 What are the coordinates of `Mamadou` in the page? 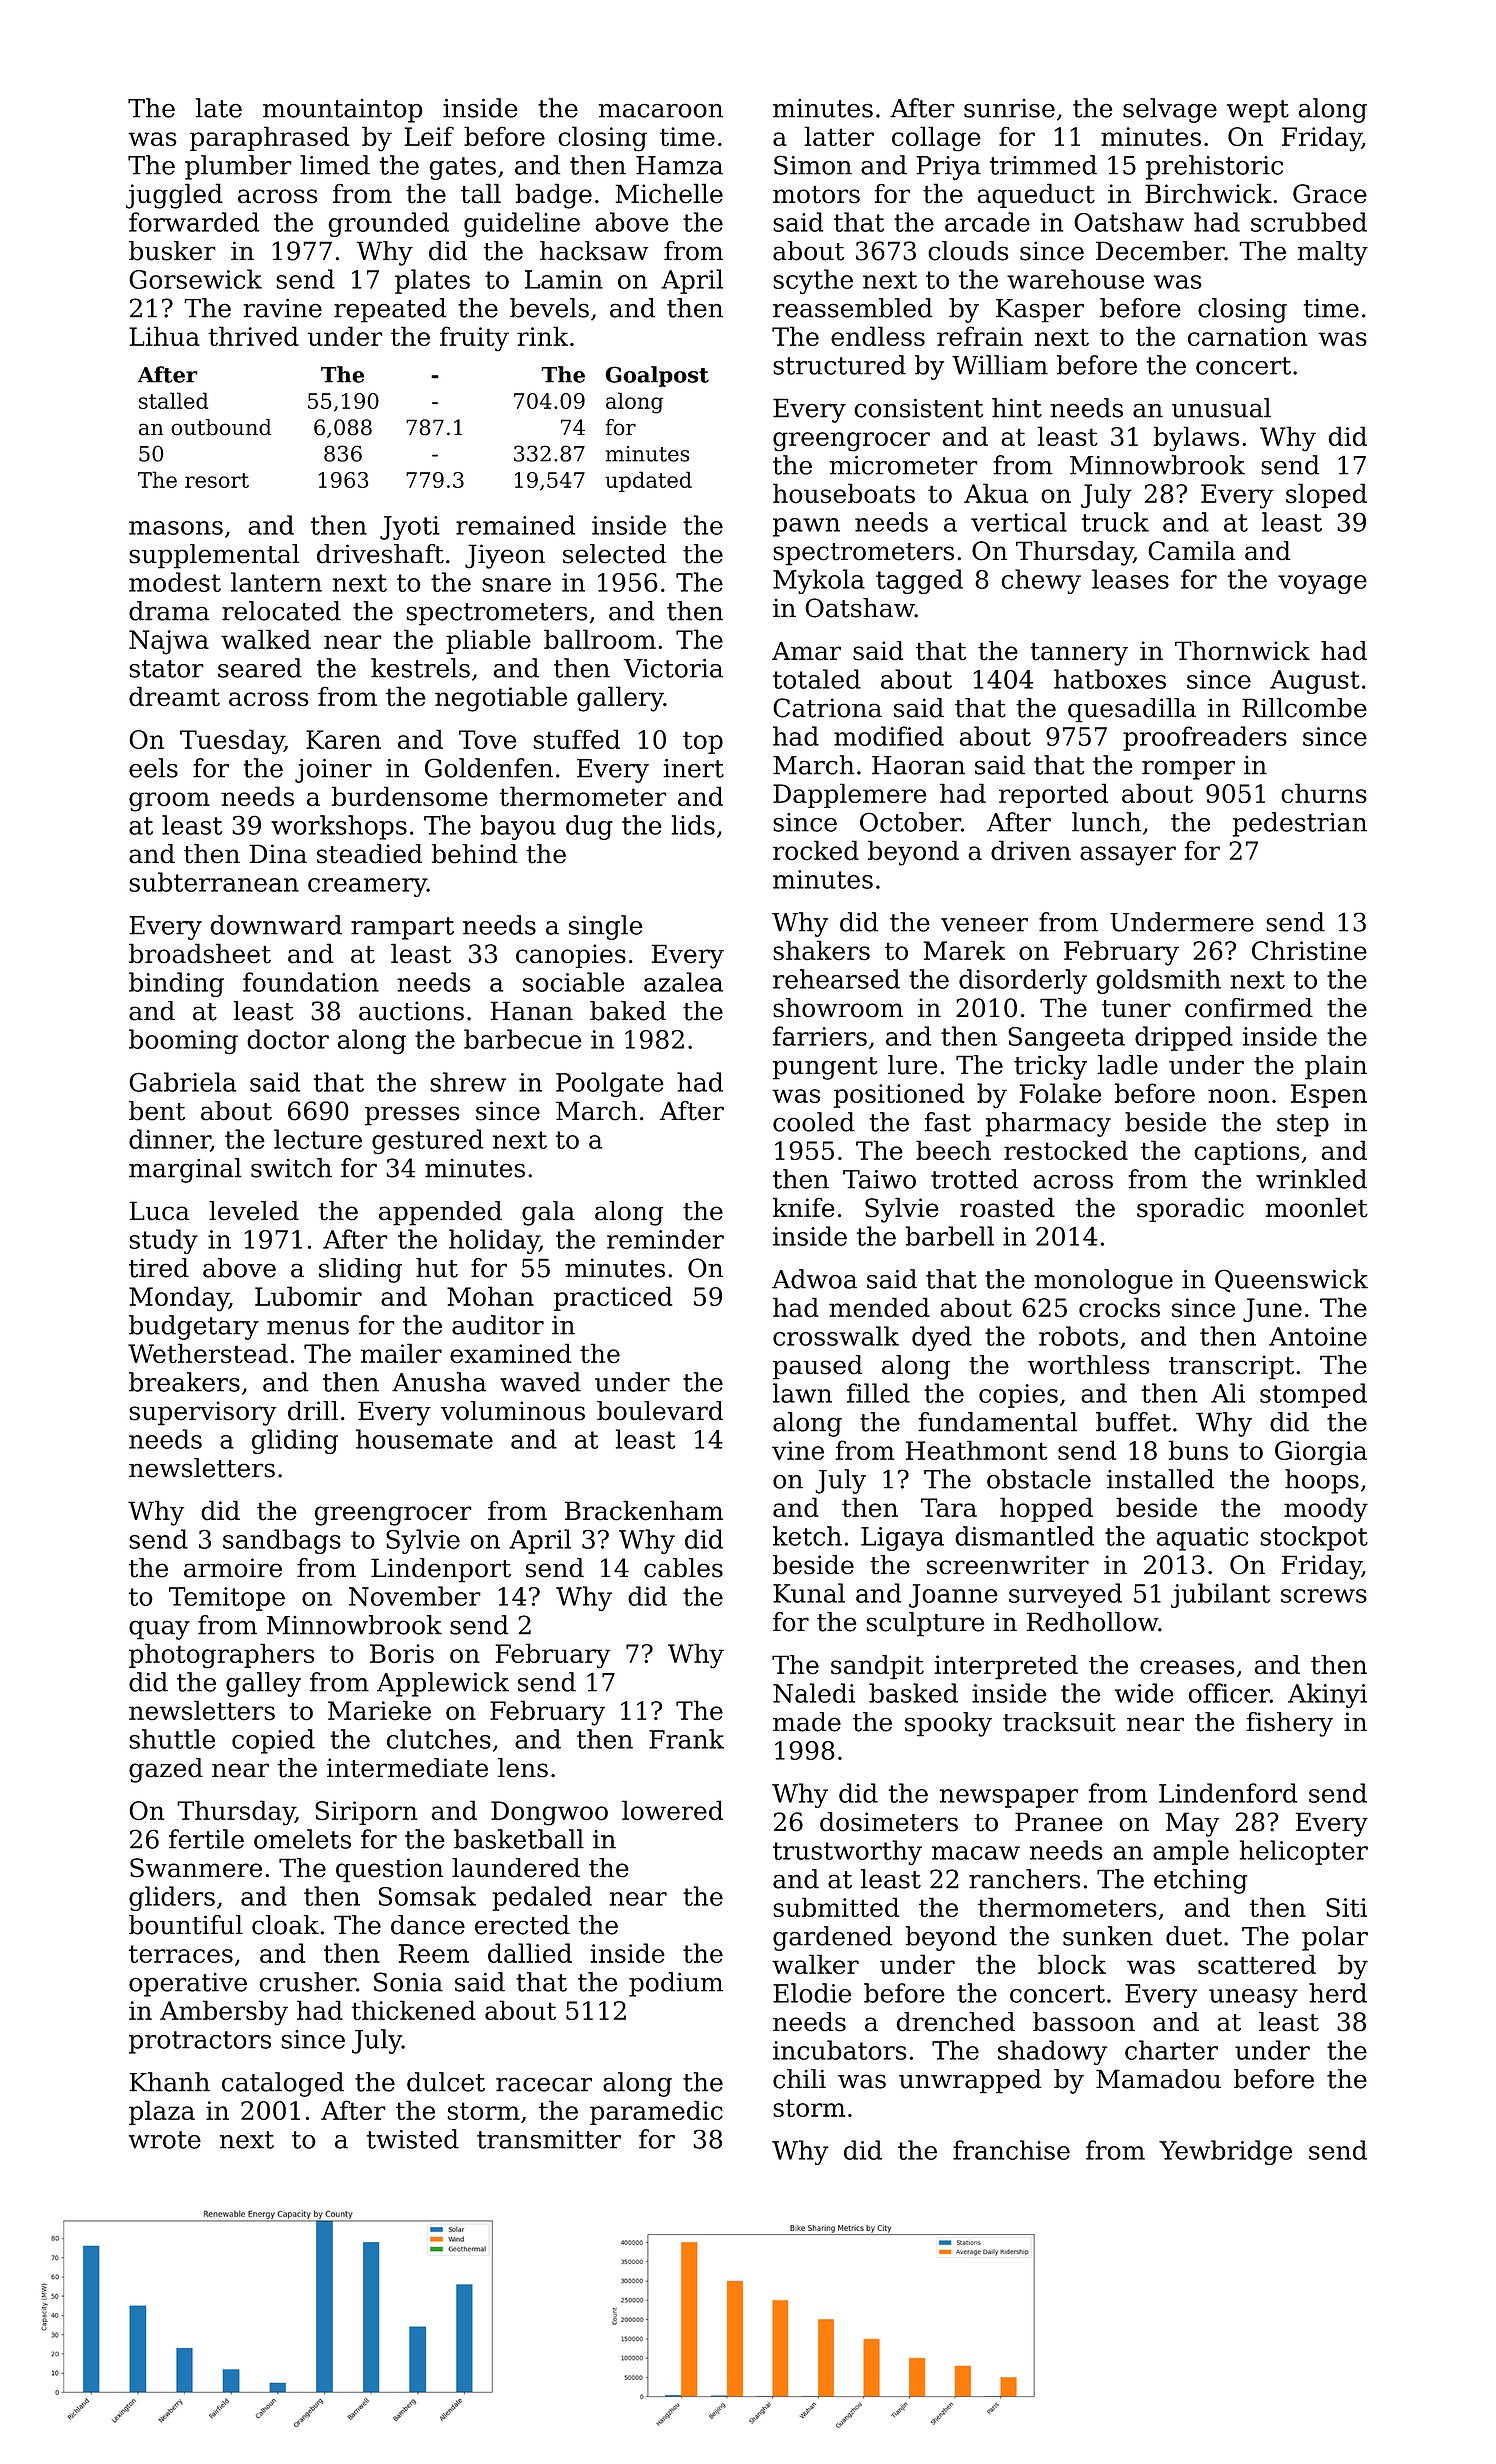 It's located at (1158, 2079).
